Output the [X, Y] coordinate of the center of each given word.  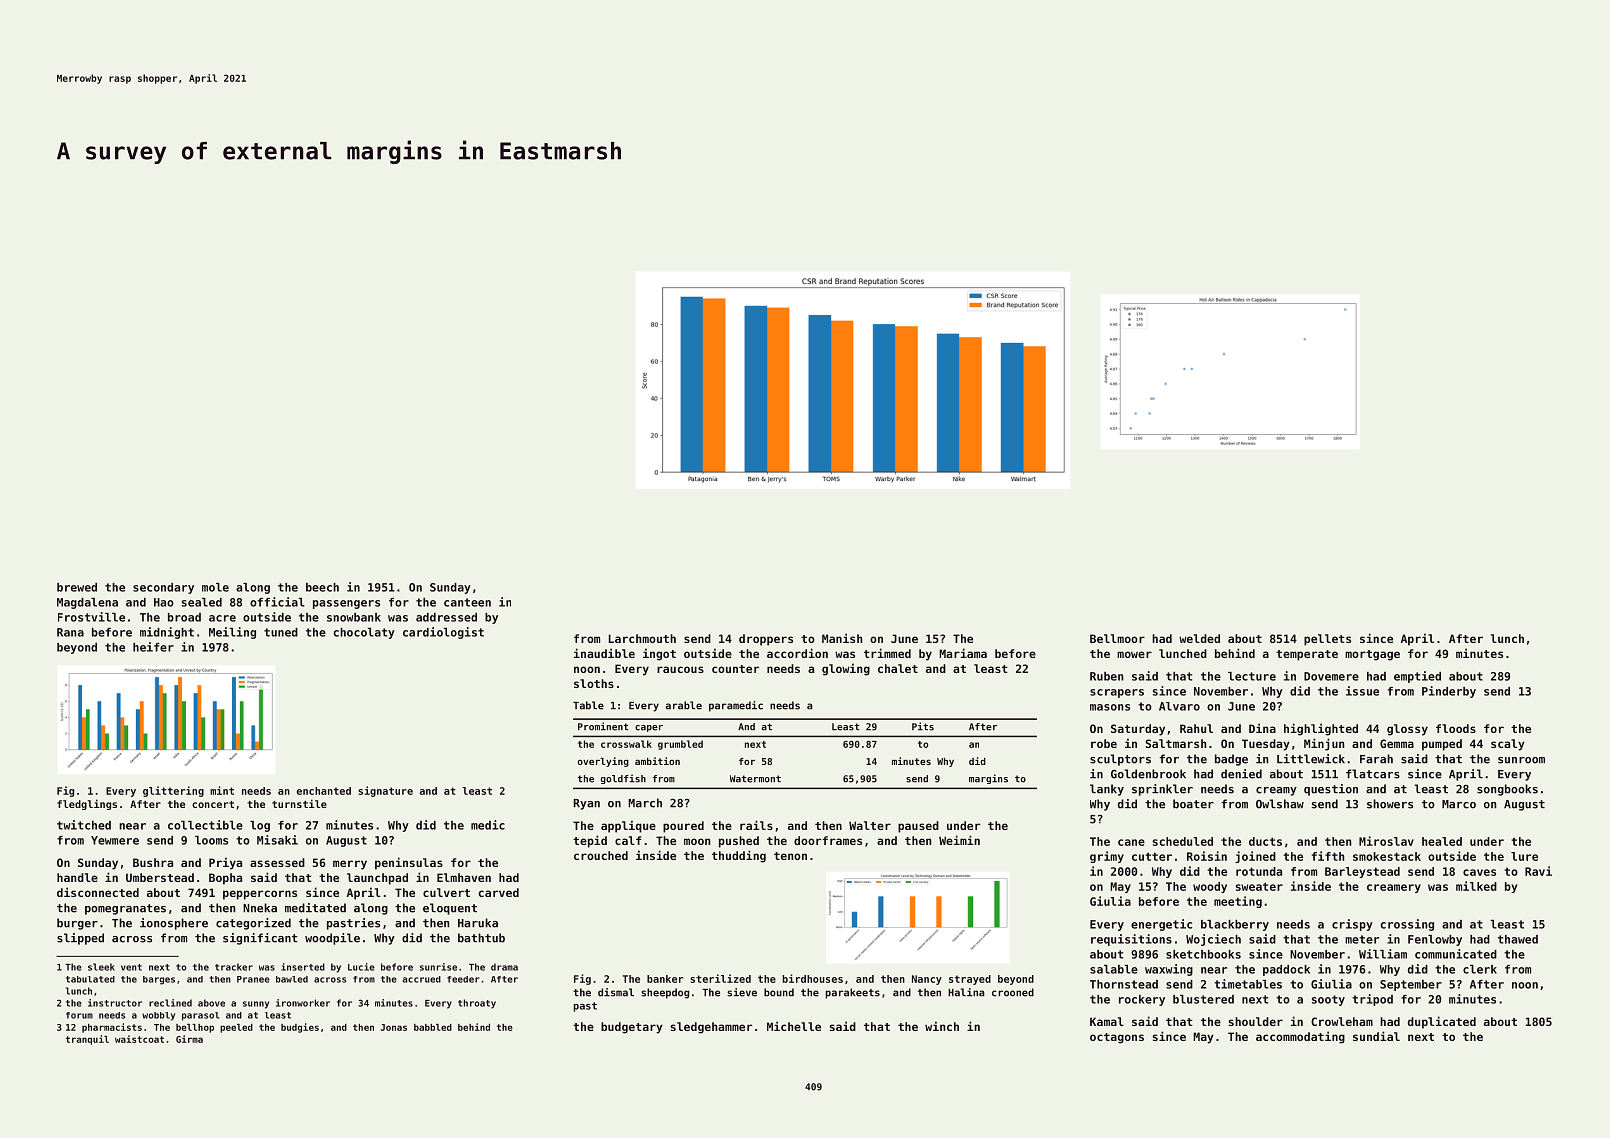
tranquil [87, 1040]
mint [222, 790]
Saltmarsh [1176, 743]
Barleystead [1362, 872]
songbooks [1507, 790]
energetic [1161, 925]
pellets [1327, 640]
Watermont [755, 779]
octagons [1117, 1038]
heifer [153, 647]
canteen [467, 602]
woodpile [332, 939]
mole [215, 587]
